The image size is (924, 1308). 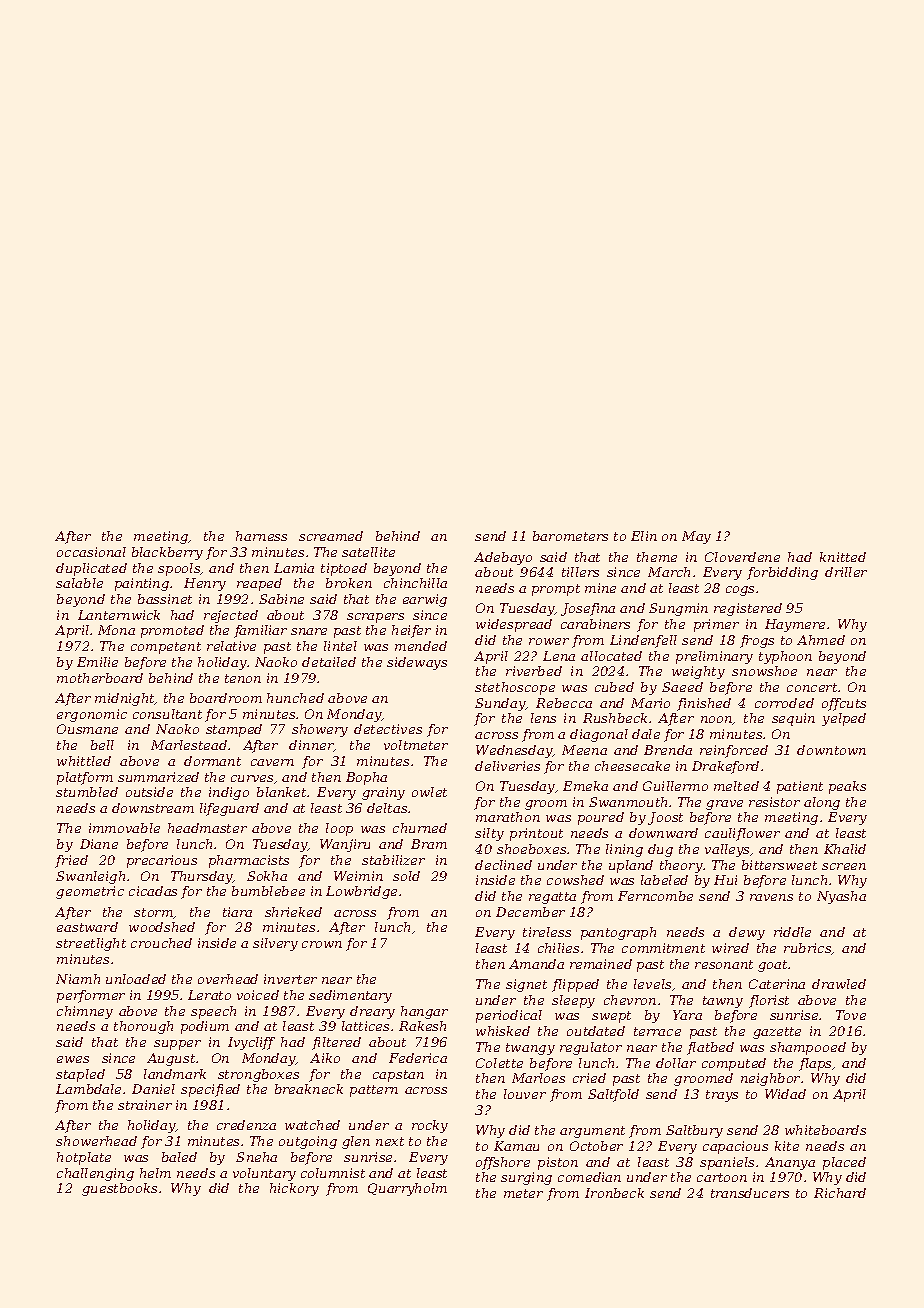 I want to click on familiar, so click(x=260, y=631).
